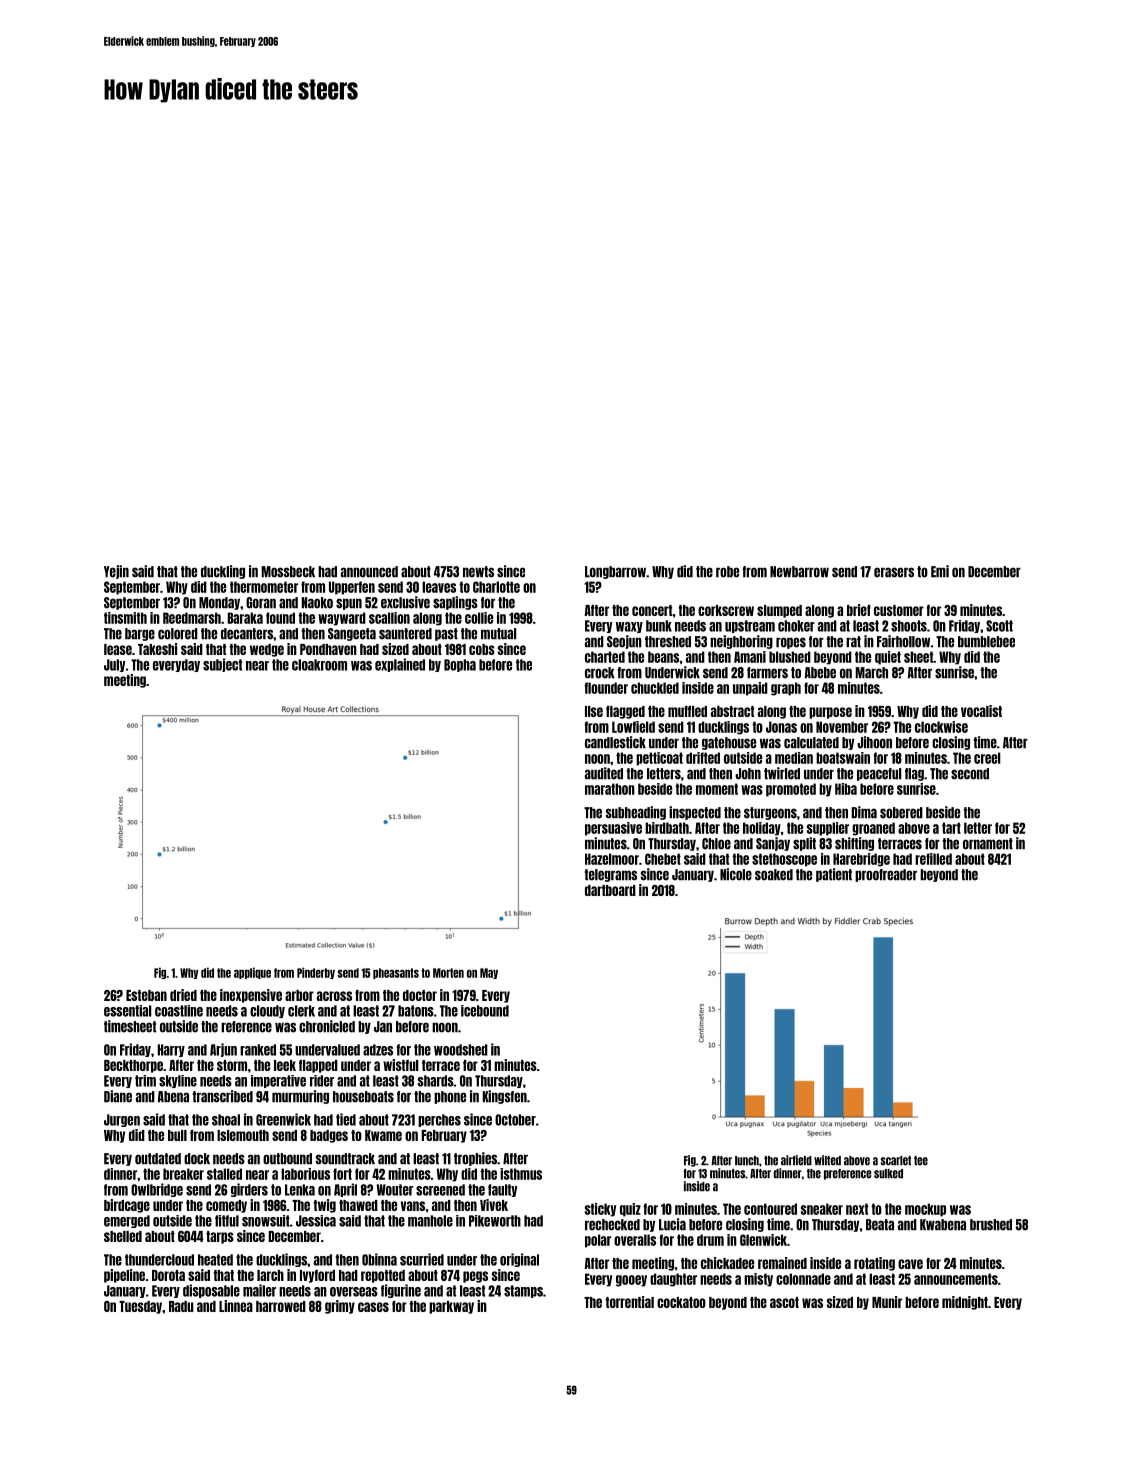 The width and height of the document is (1133, 1466). What do you see at coordinates (940, 571) in the document?
I see `Emi` at bounding box center [940, 571].
